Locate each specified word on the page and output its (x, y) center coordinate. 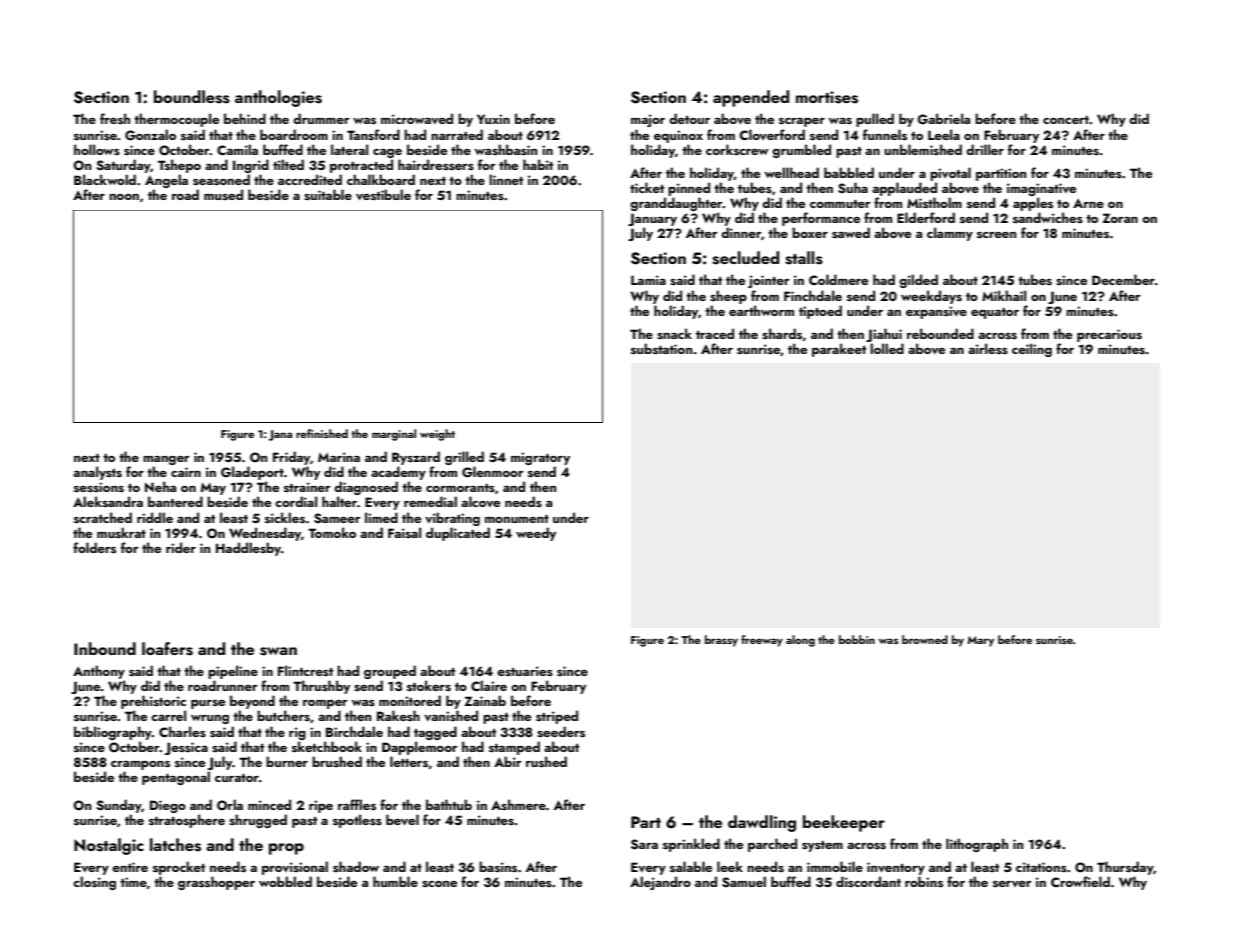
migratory (540, 458)
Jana (280, 435)
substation (661, 349)
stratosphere (187, 821)
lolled (887, 348)
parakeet (839, 350)
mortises (827, 97)
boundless (192, 97)
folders (94, 548)
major (648, 120)
